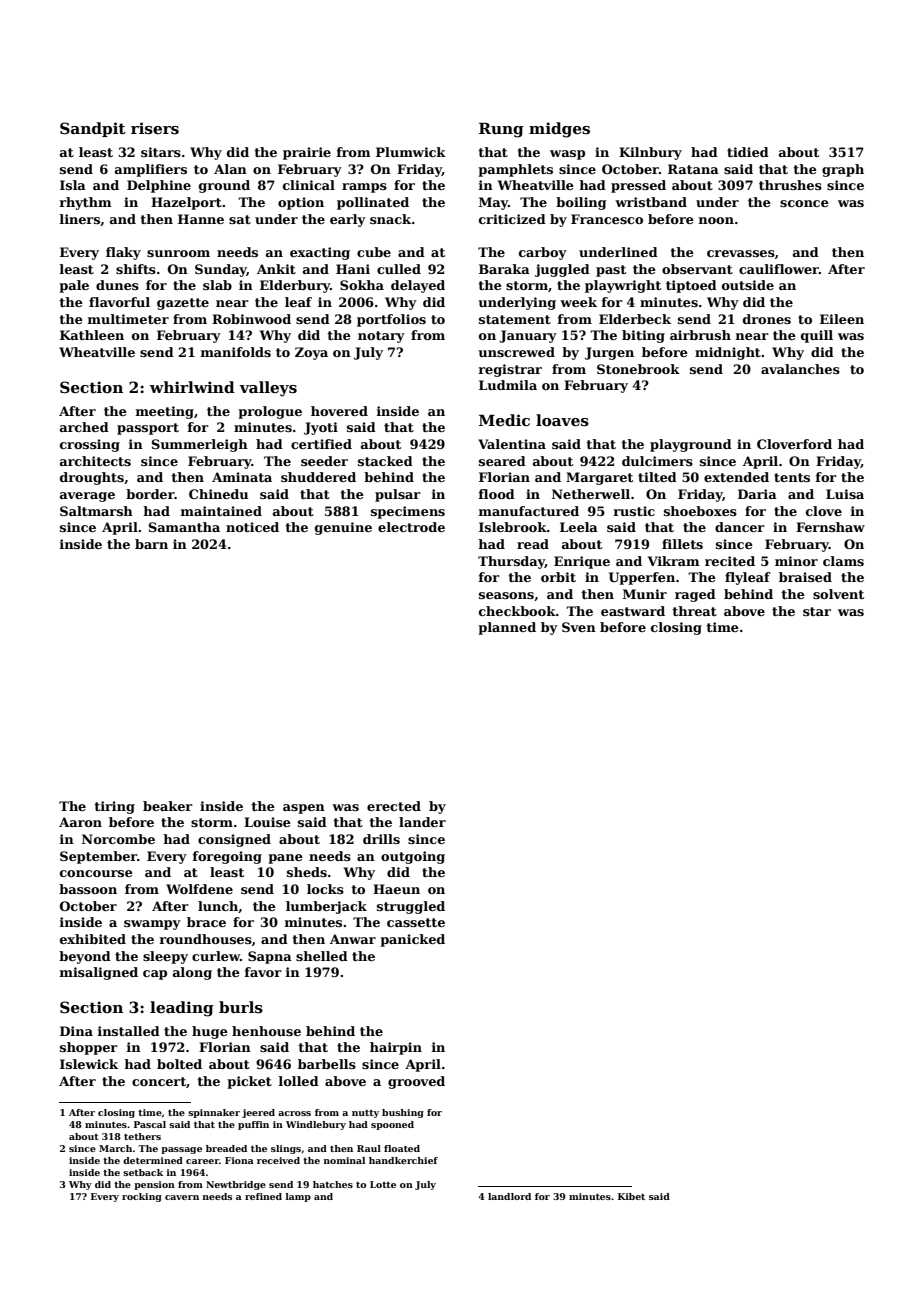 Image resolution: width=924 pixels, height=1308 pixels. I want to click on Lotte, so click(383, 1184).
